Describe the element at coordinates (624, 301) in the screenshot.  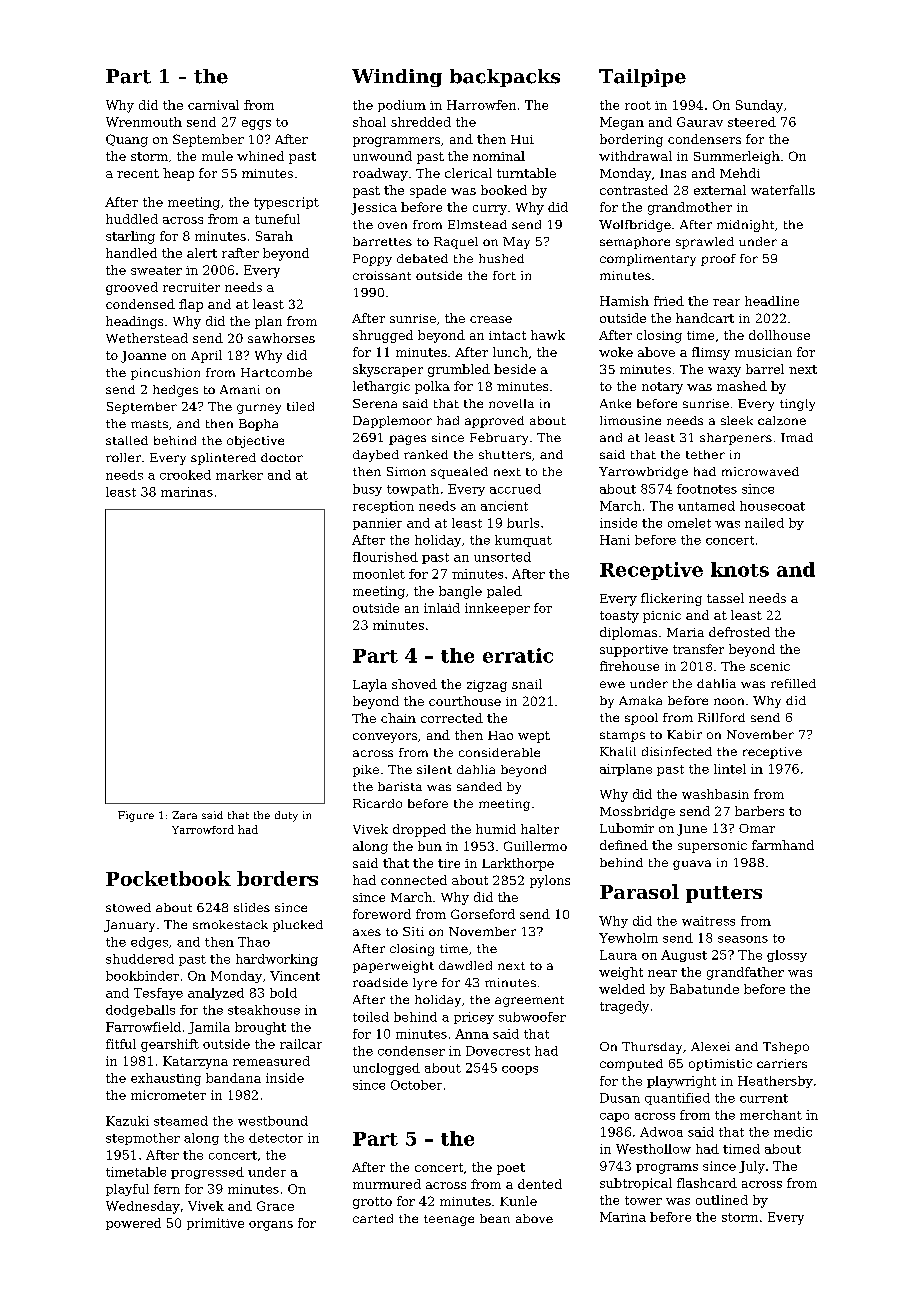
I see `Hamish` at that location.
